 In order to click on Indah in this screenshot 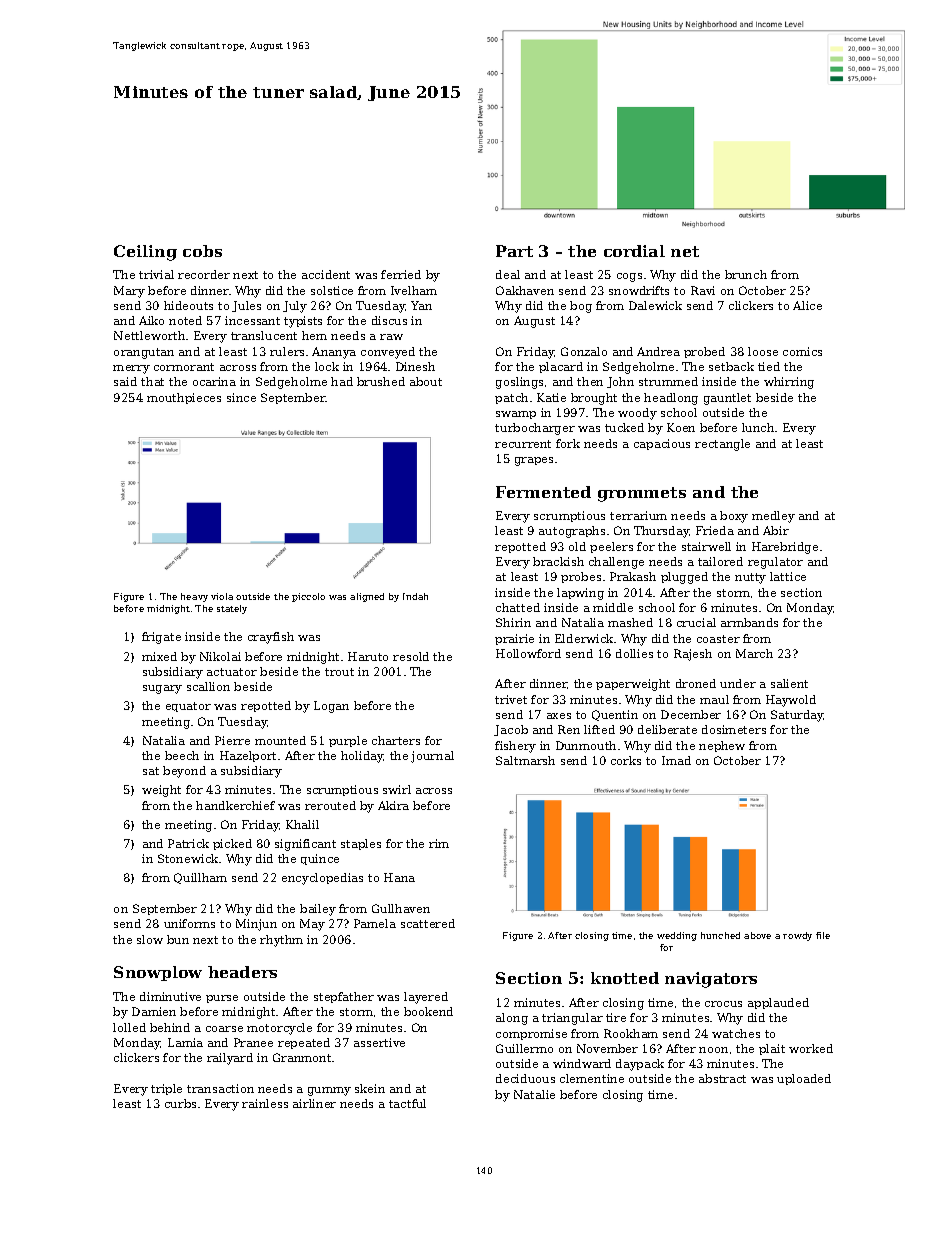, I will do `click(415, 596)`.
